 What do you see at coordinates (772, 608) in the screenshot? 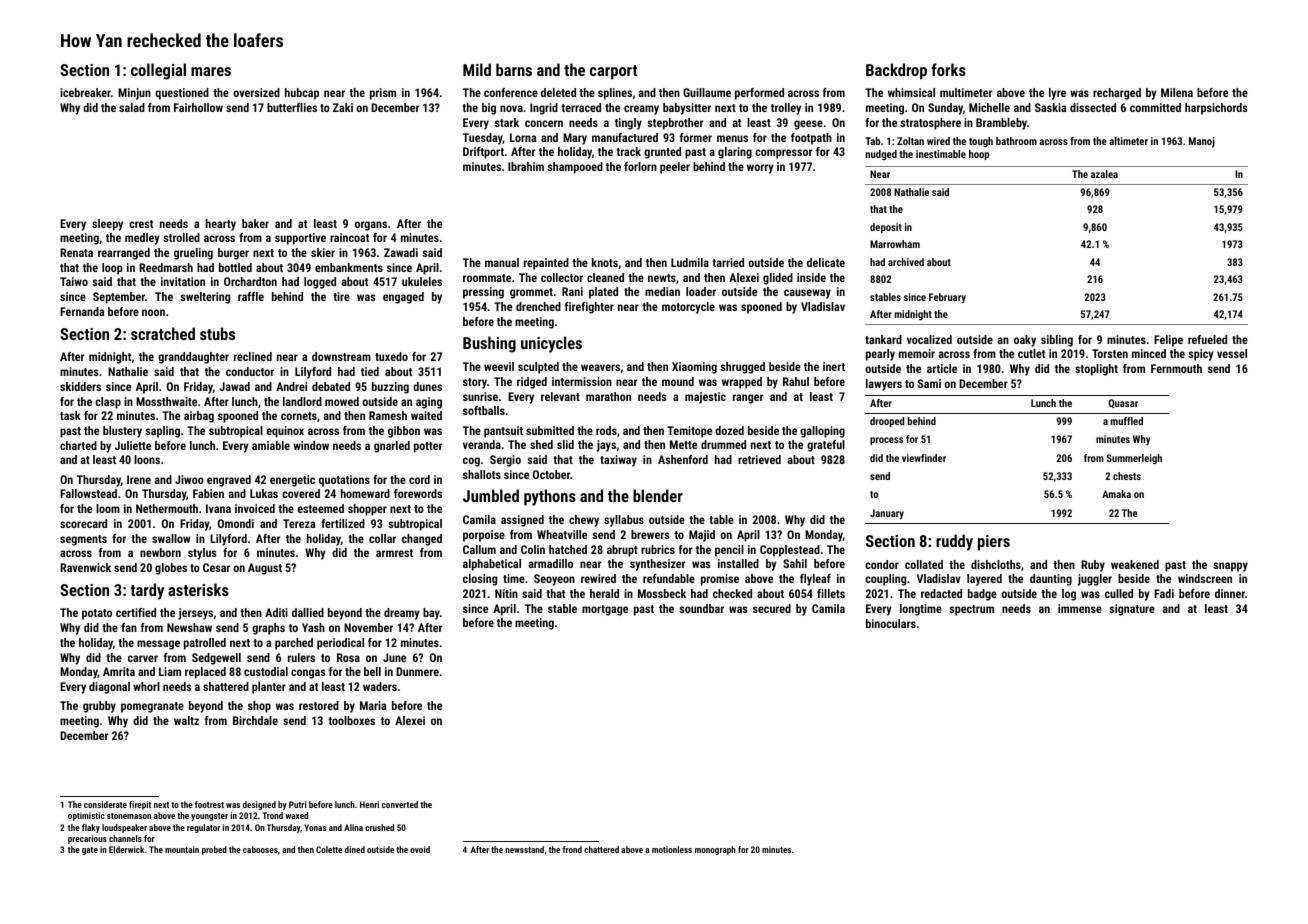
I see `secured` at bounding box center [772, 608].
